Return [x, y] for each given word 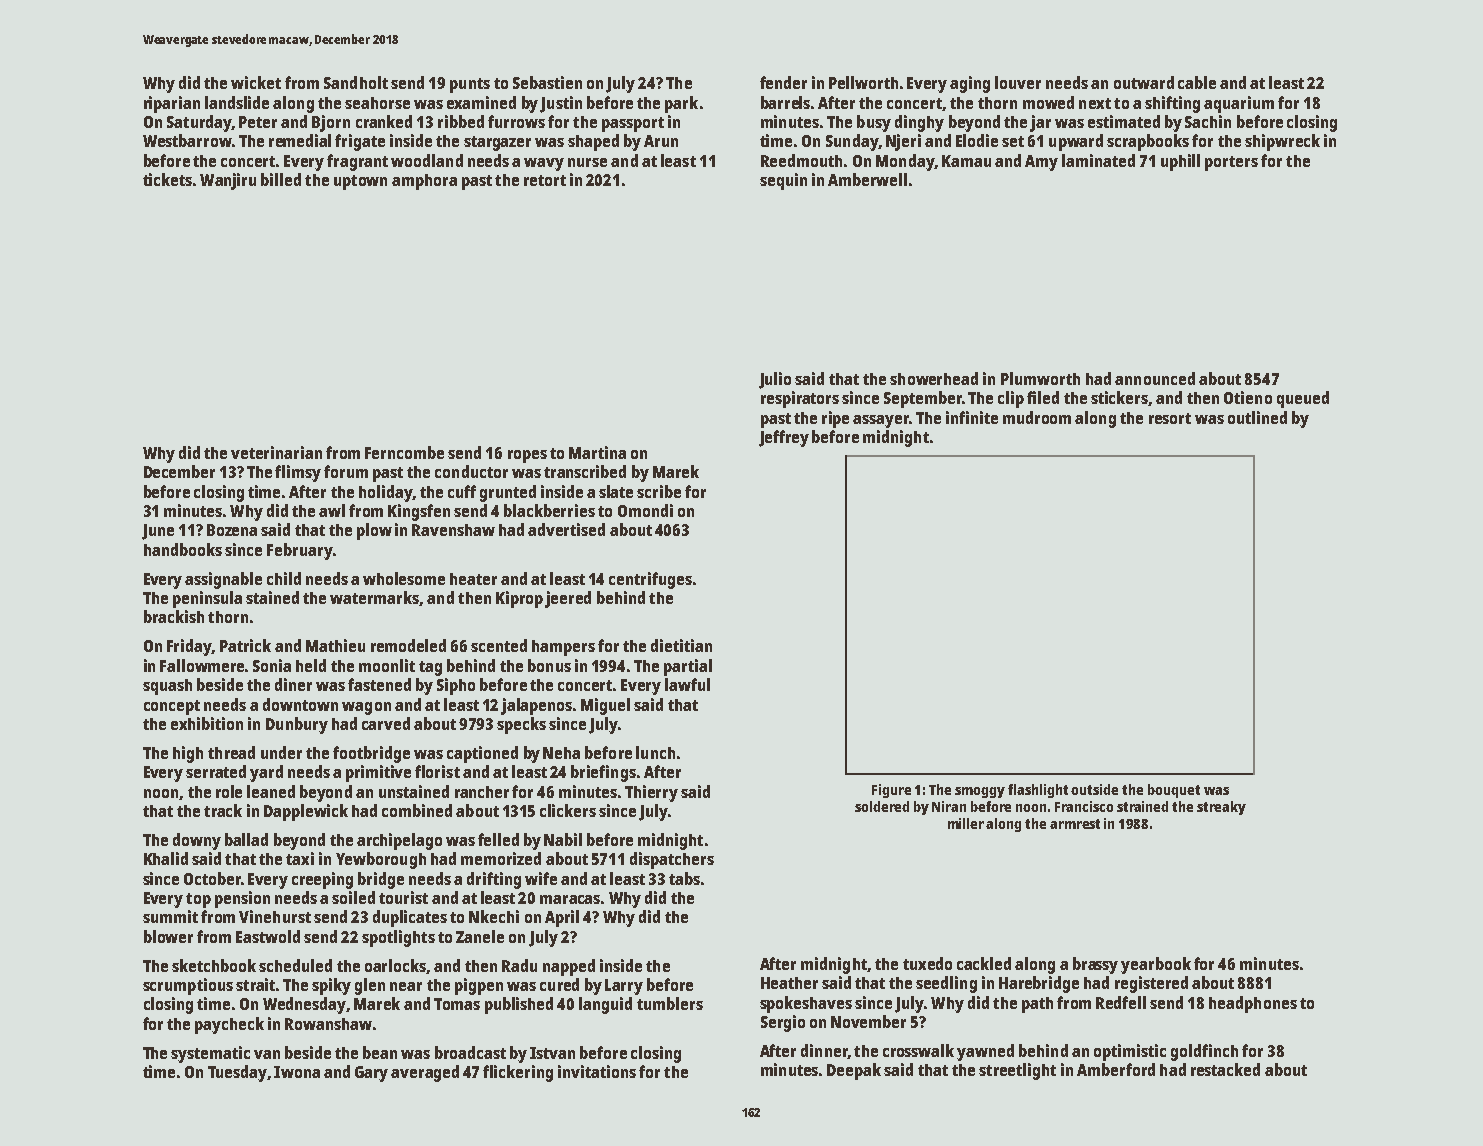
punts [470, 85]
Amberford [1116, 1069]
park [681, 104]
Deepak [854, 1071]
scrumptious [188, 986]
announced [1155, 378]
